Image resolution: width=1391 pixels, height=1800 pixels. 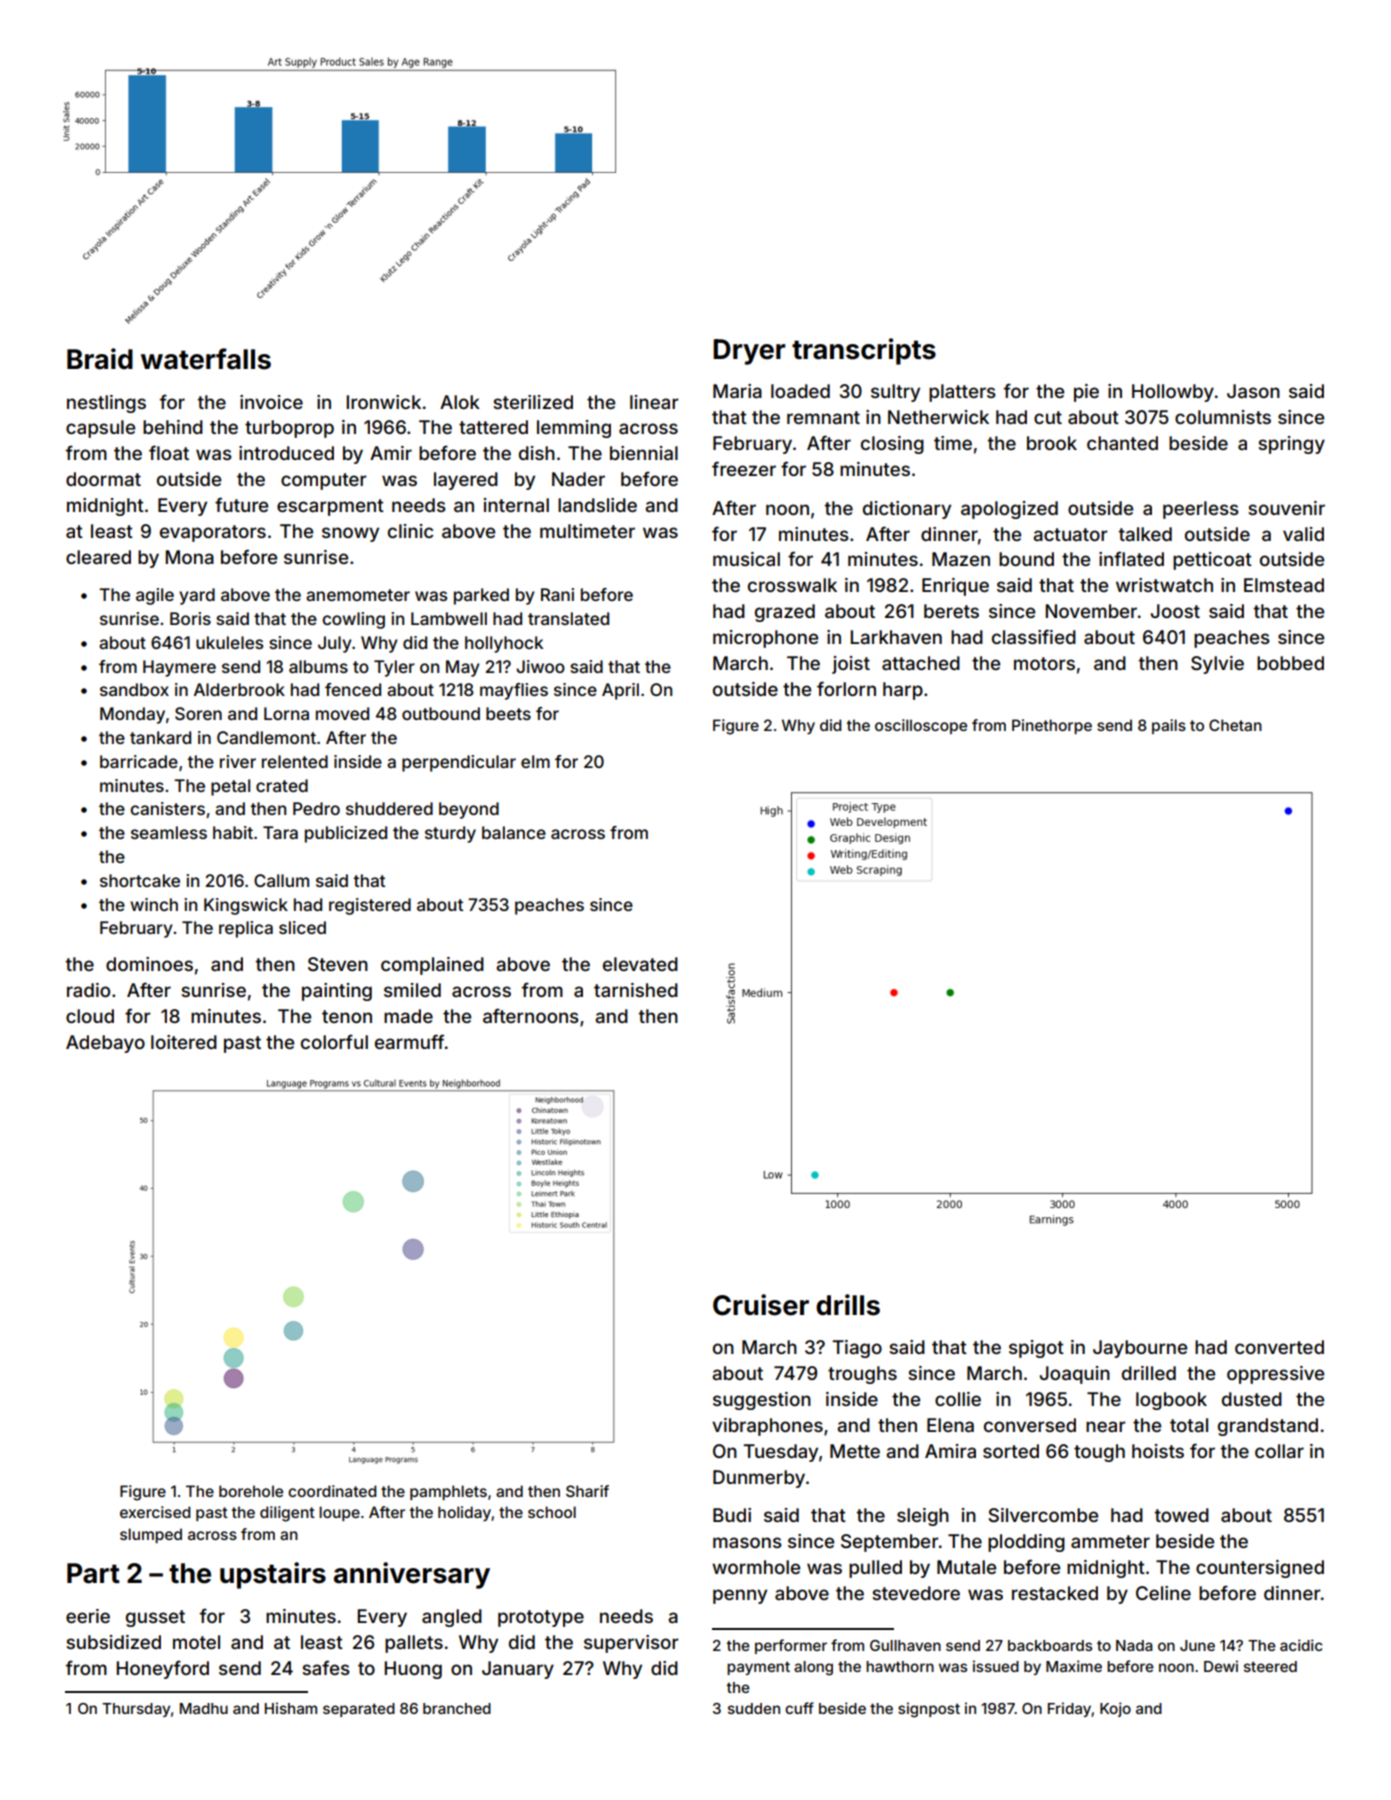 What do you see at coordinates (1235, 725) in the document?
I see `Chetan` at bounding box center [1235, 725].
